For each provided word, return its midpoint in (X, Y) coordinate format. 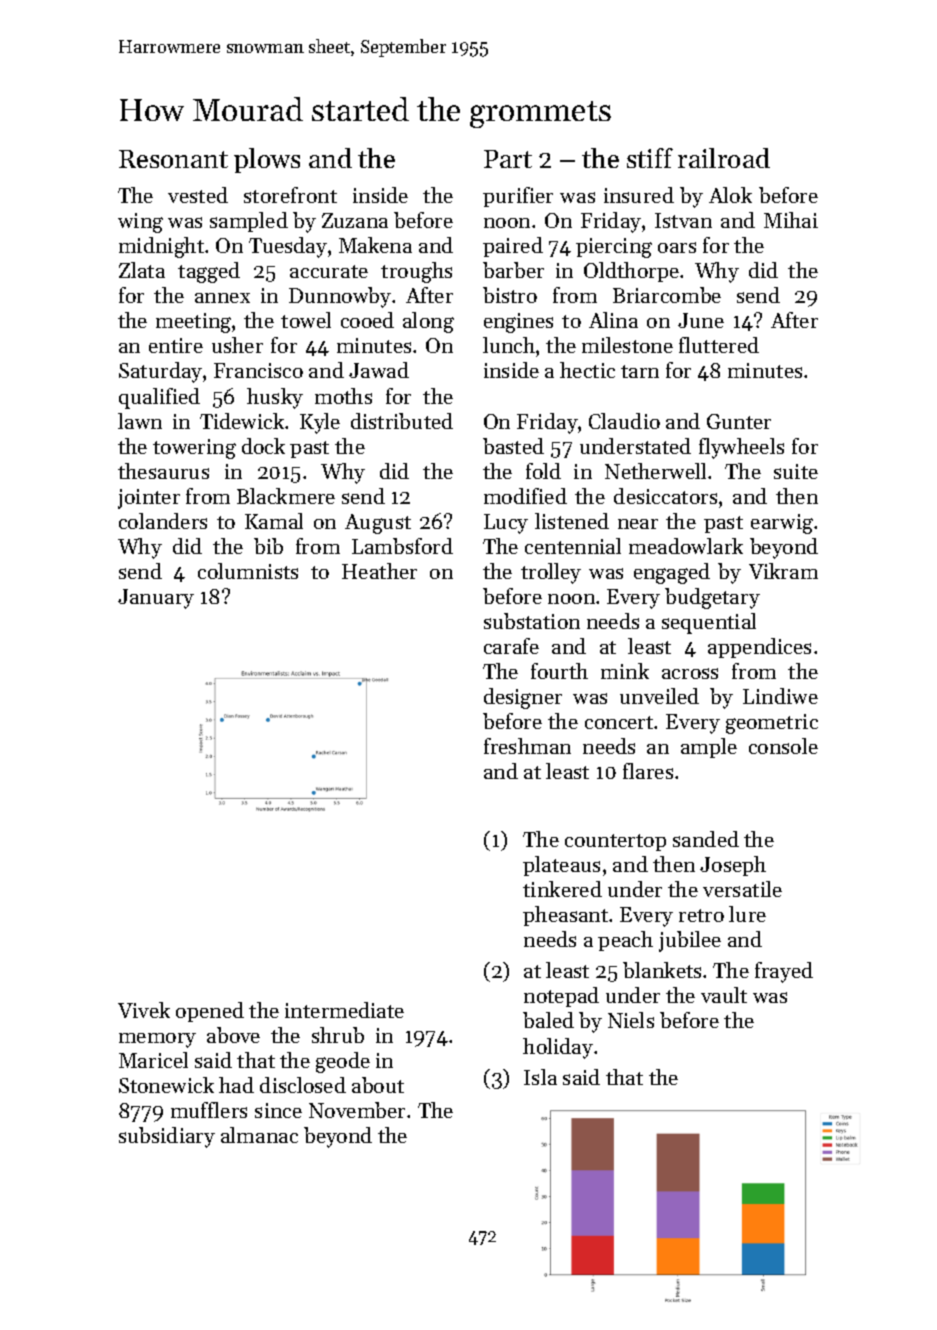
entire (176, 345)
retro (701, 915)
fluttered (719, 345)
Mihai (791, 220)
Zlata (142, 270)
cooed (367, 320)
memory (157, 1040)
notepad (561, 997)
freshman (527, 746)
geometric (772, 724)
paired (513, 247)
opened (210, 1012)
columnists (248, 571)
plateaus (561, 866)
